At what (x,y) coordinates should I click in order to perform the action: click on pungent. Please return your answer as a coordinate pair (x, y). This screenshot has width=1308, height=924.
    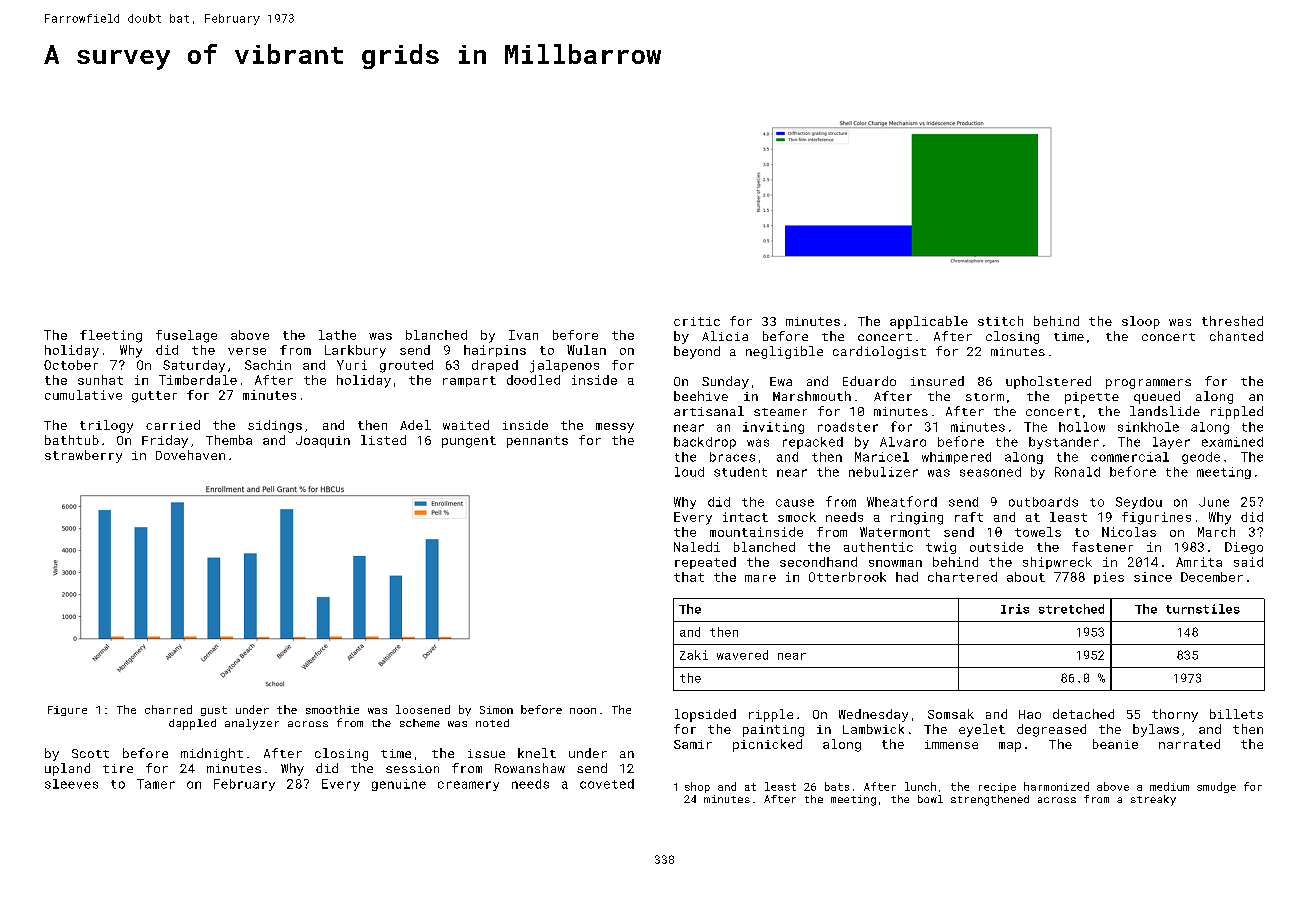
    Looking at the image, I should click on (469, 442).
